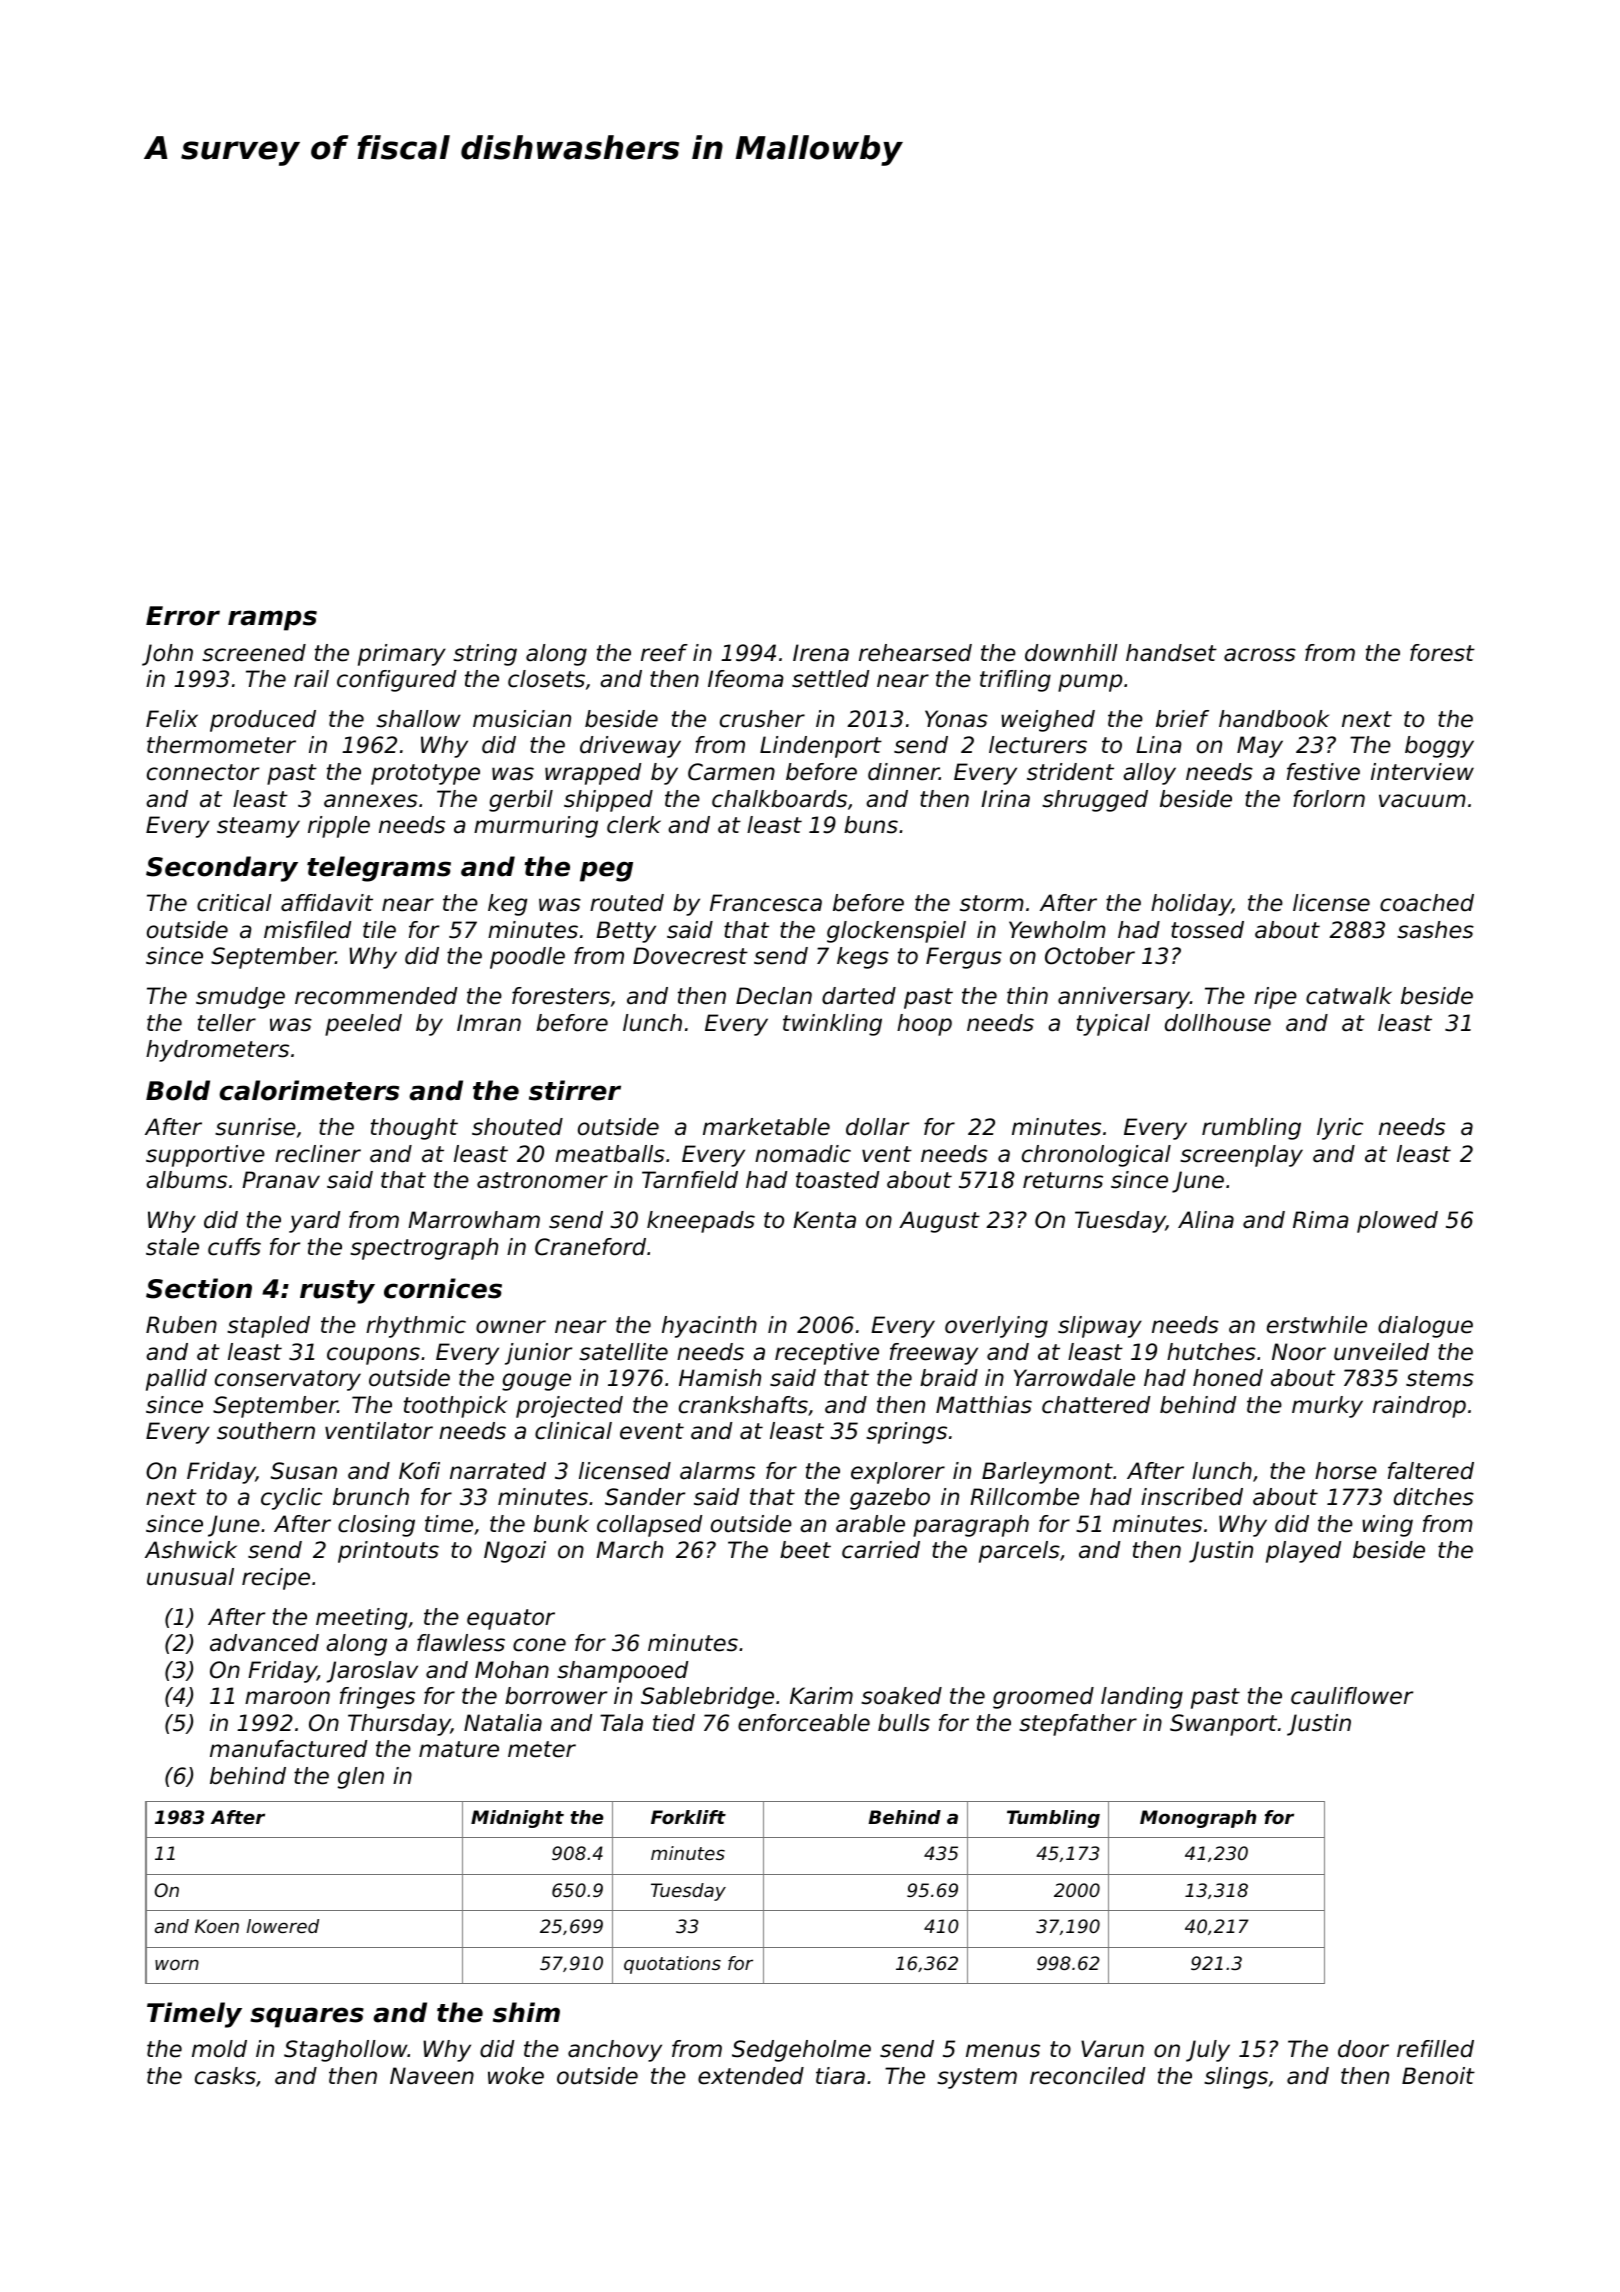 The image size is (1620, 2292). What do you see at coordinates (1053, 1819) in the screenshot?
I see `Tumbling` at bounding box center [1053, 1819].
